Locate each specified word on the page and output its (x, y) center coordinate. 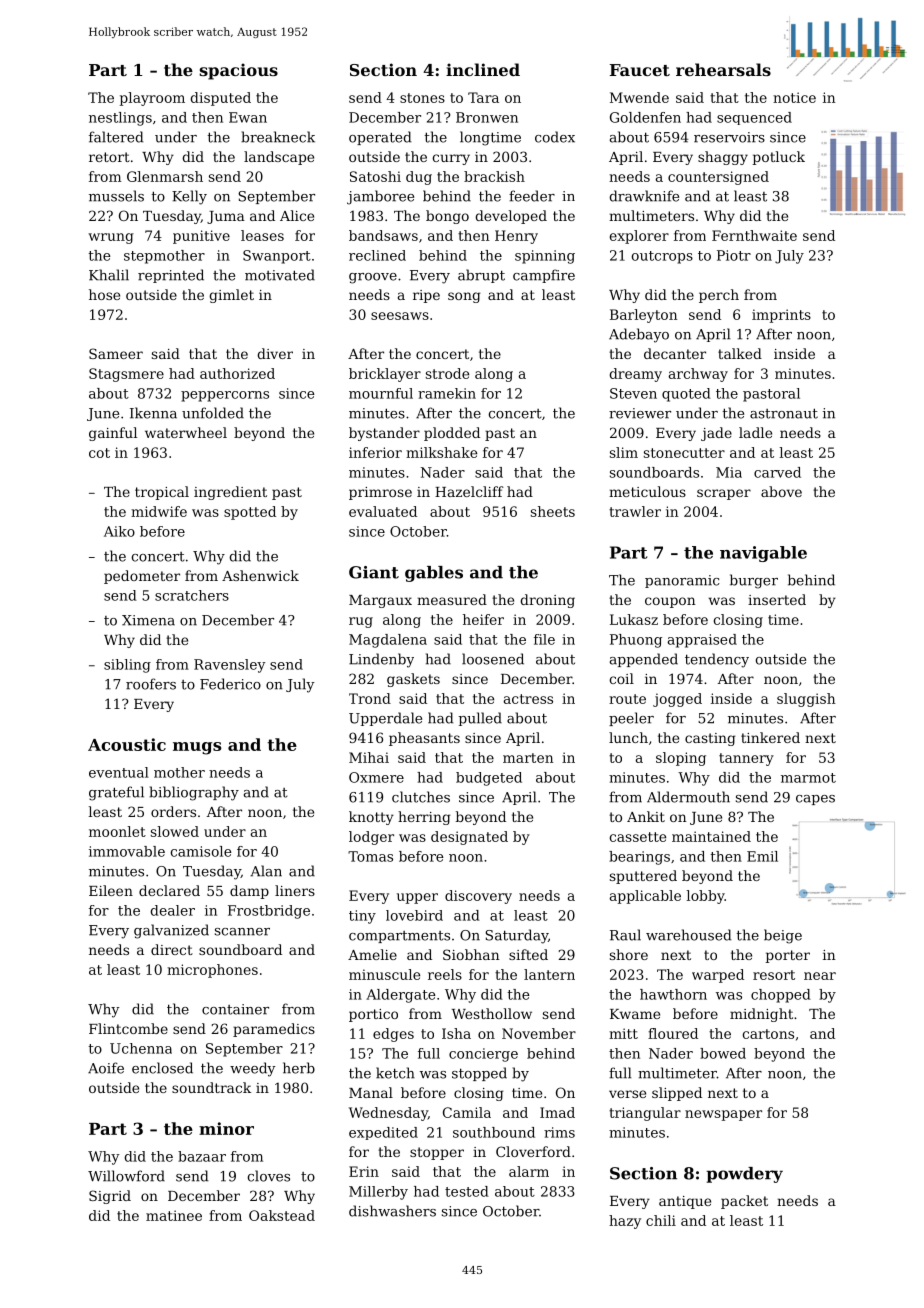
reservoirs (729, 137)
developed (511, 217)
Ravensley (230, 666)
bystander (384, 434)
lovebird (414, 915)
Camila (467, 1112)
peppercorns (225, 396)
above (781, 491)
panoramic (682, 581)
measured (452, 599)
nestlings (120, 119)
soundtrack (211, 1087)
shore (629, 954)
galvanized (171, 931)
